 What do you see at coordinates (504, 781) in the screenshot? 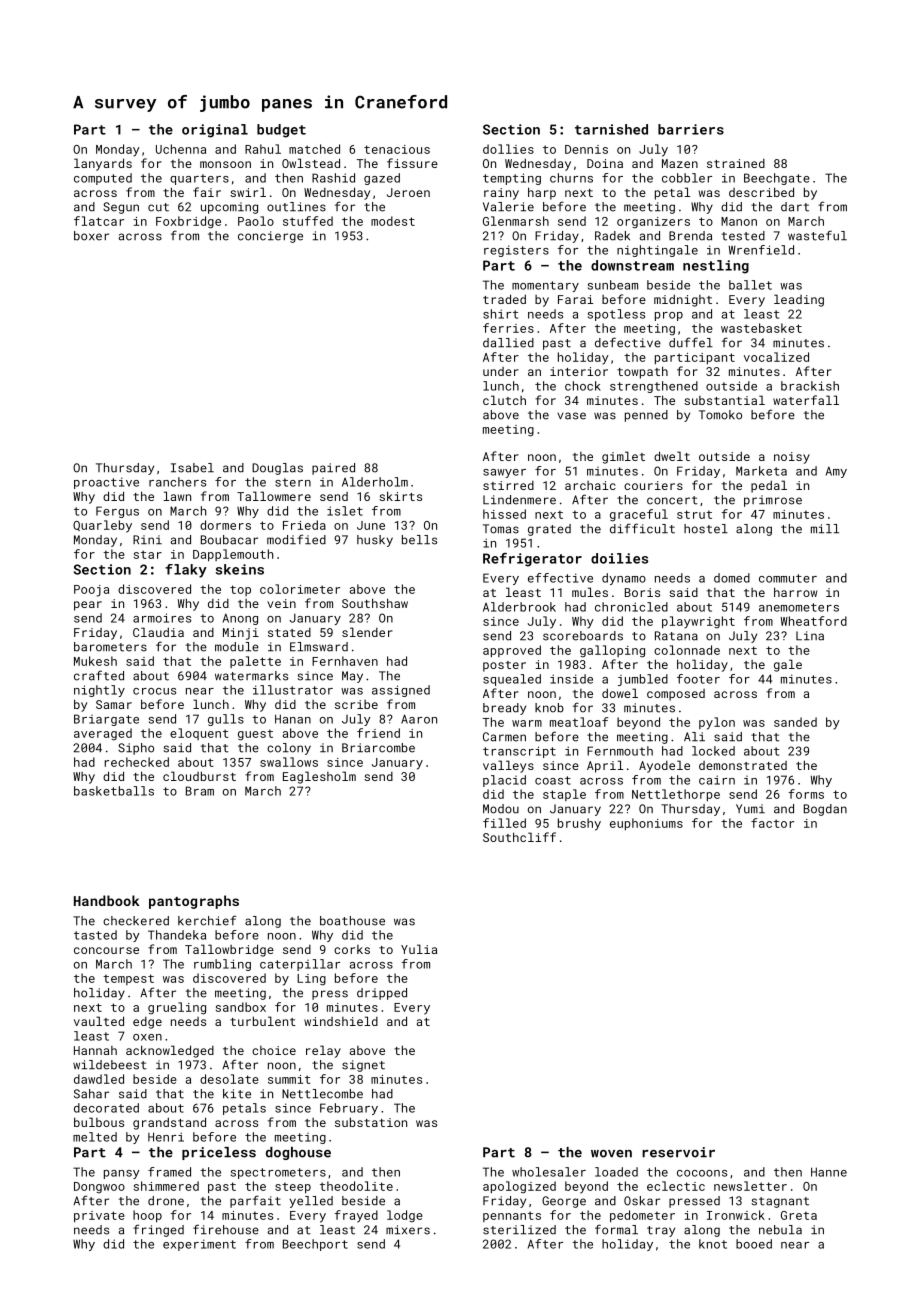
I see `placid` at bounding box center [504, 781].
